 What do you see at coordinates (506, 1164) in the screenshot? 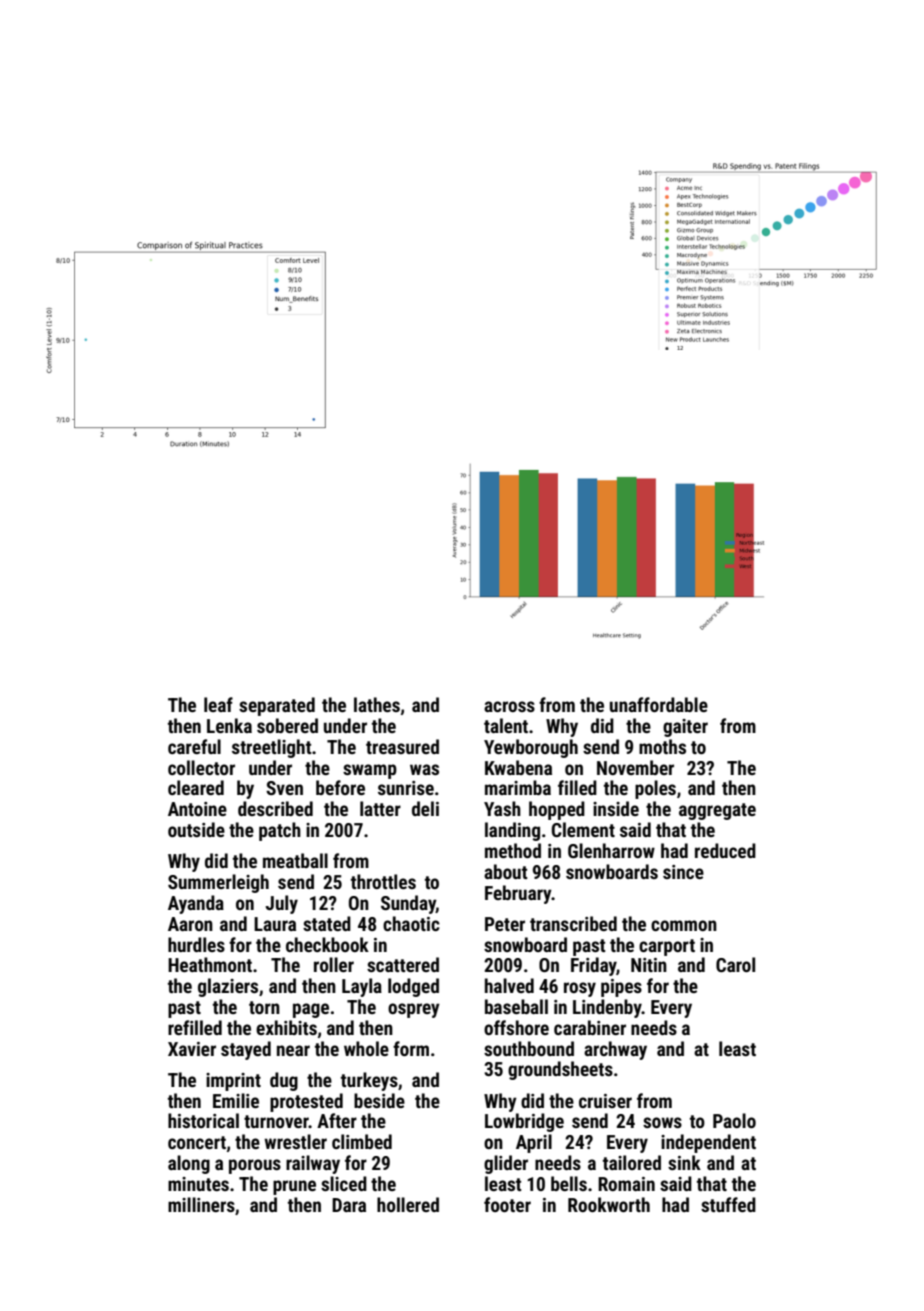
I see `glider` at bounding box center [506, 1164].
